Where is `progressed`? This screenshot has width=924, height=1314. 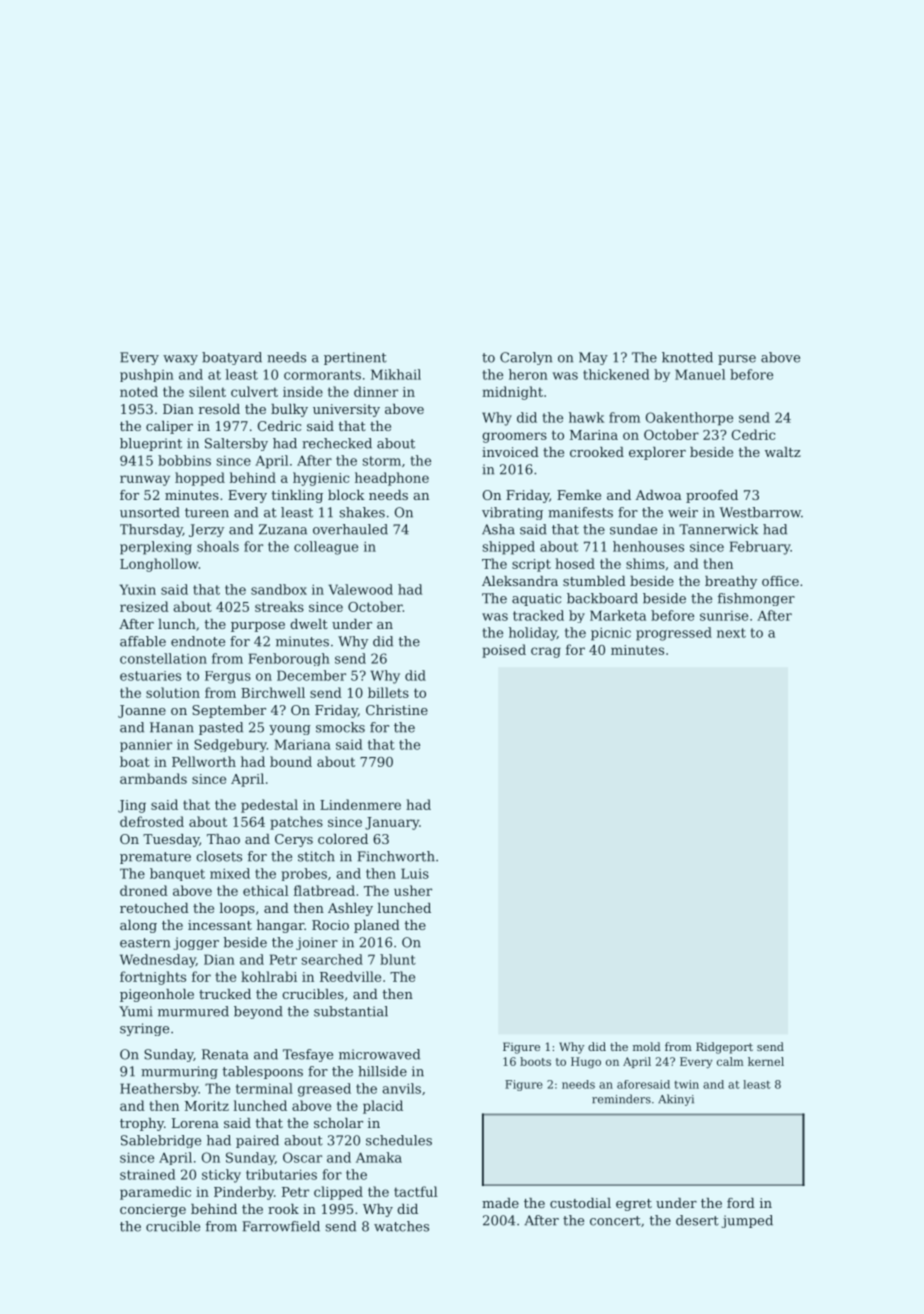 progressed is located at coordinates (674, 634).
